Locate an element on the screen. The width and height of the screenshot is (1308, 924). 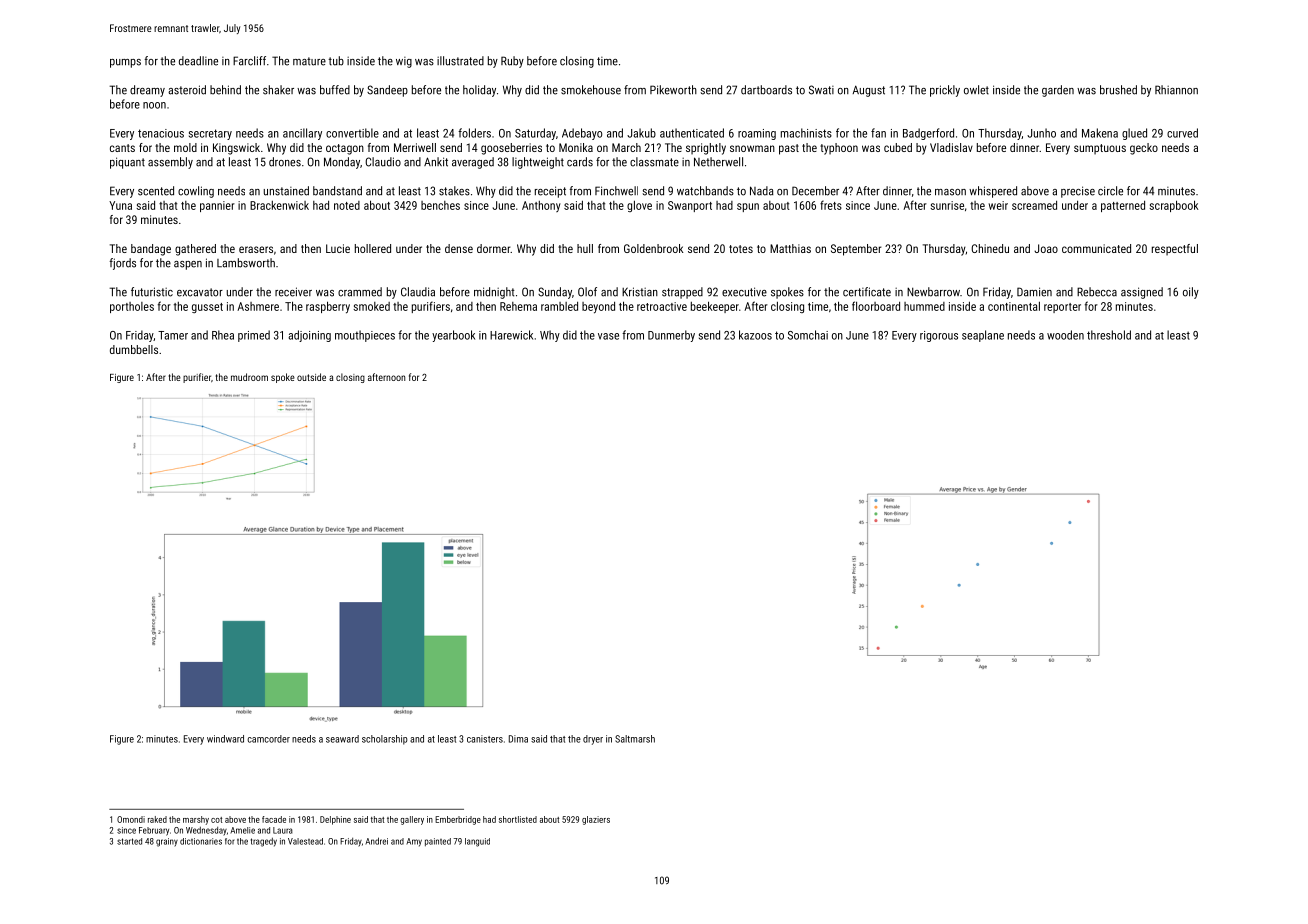
gooseberries is located at coordinates (511, 149).
